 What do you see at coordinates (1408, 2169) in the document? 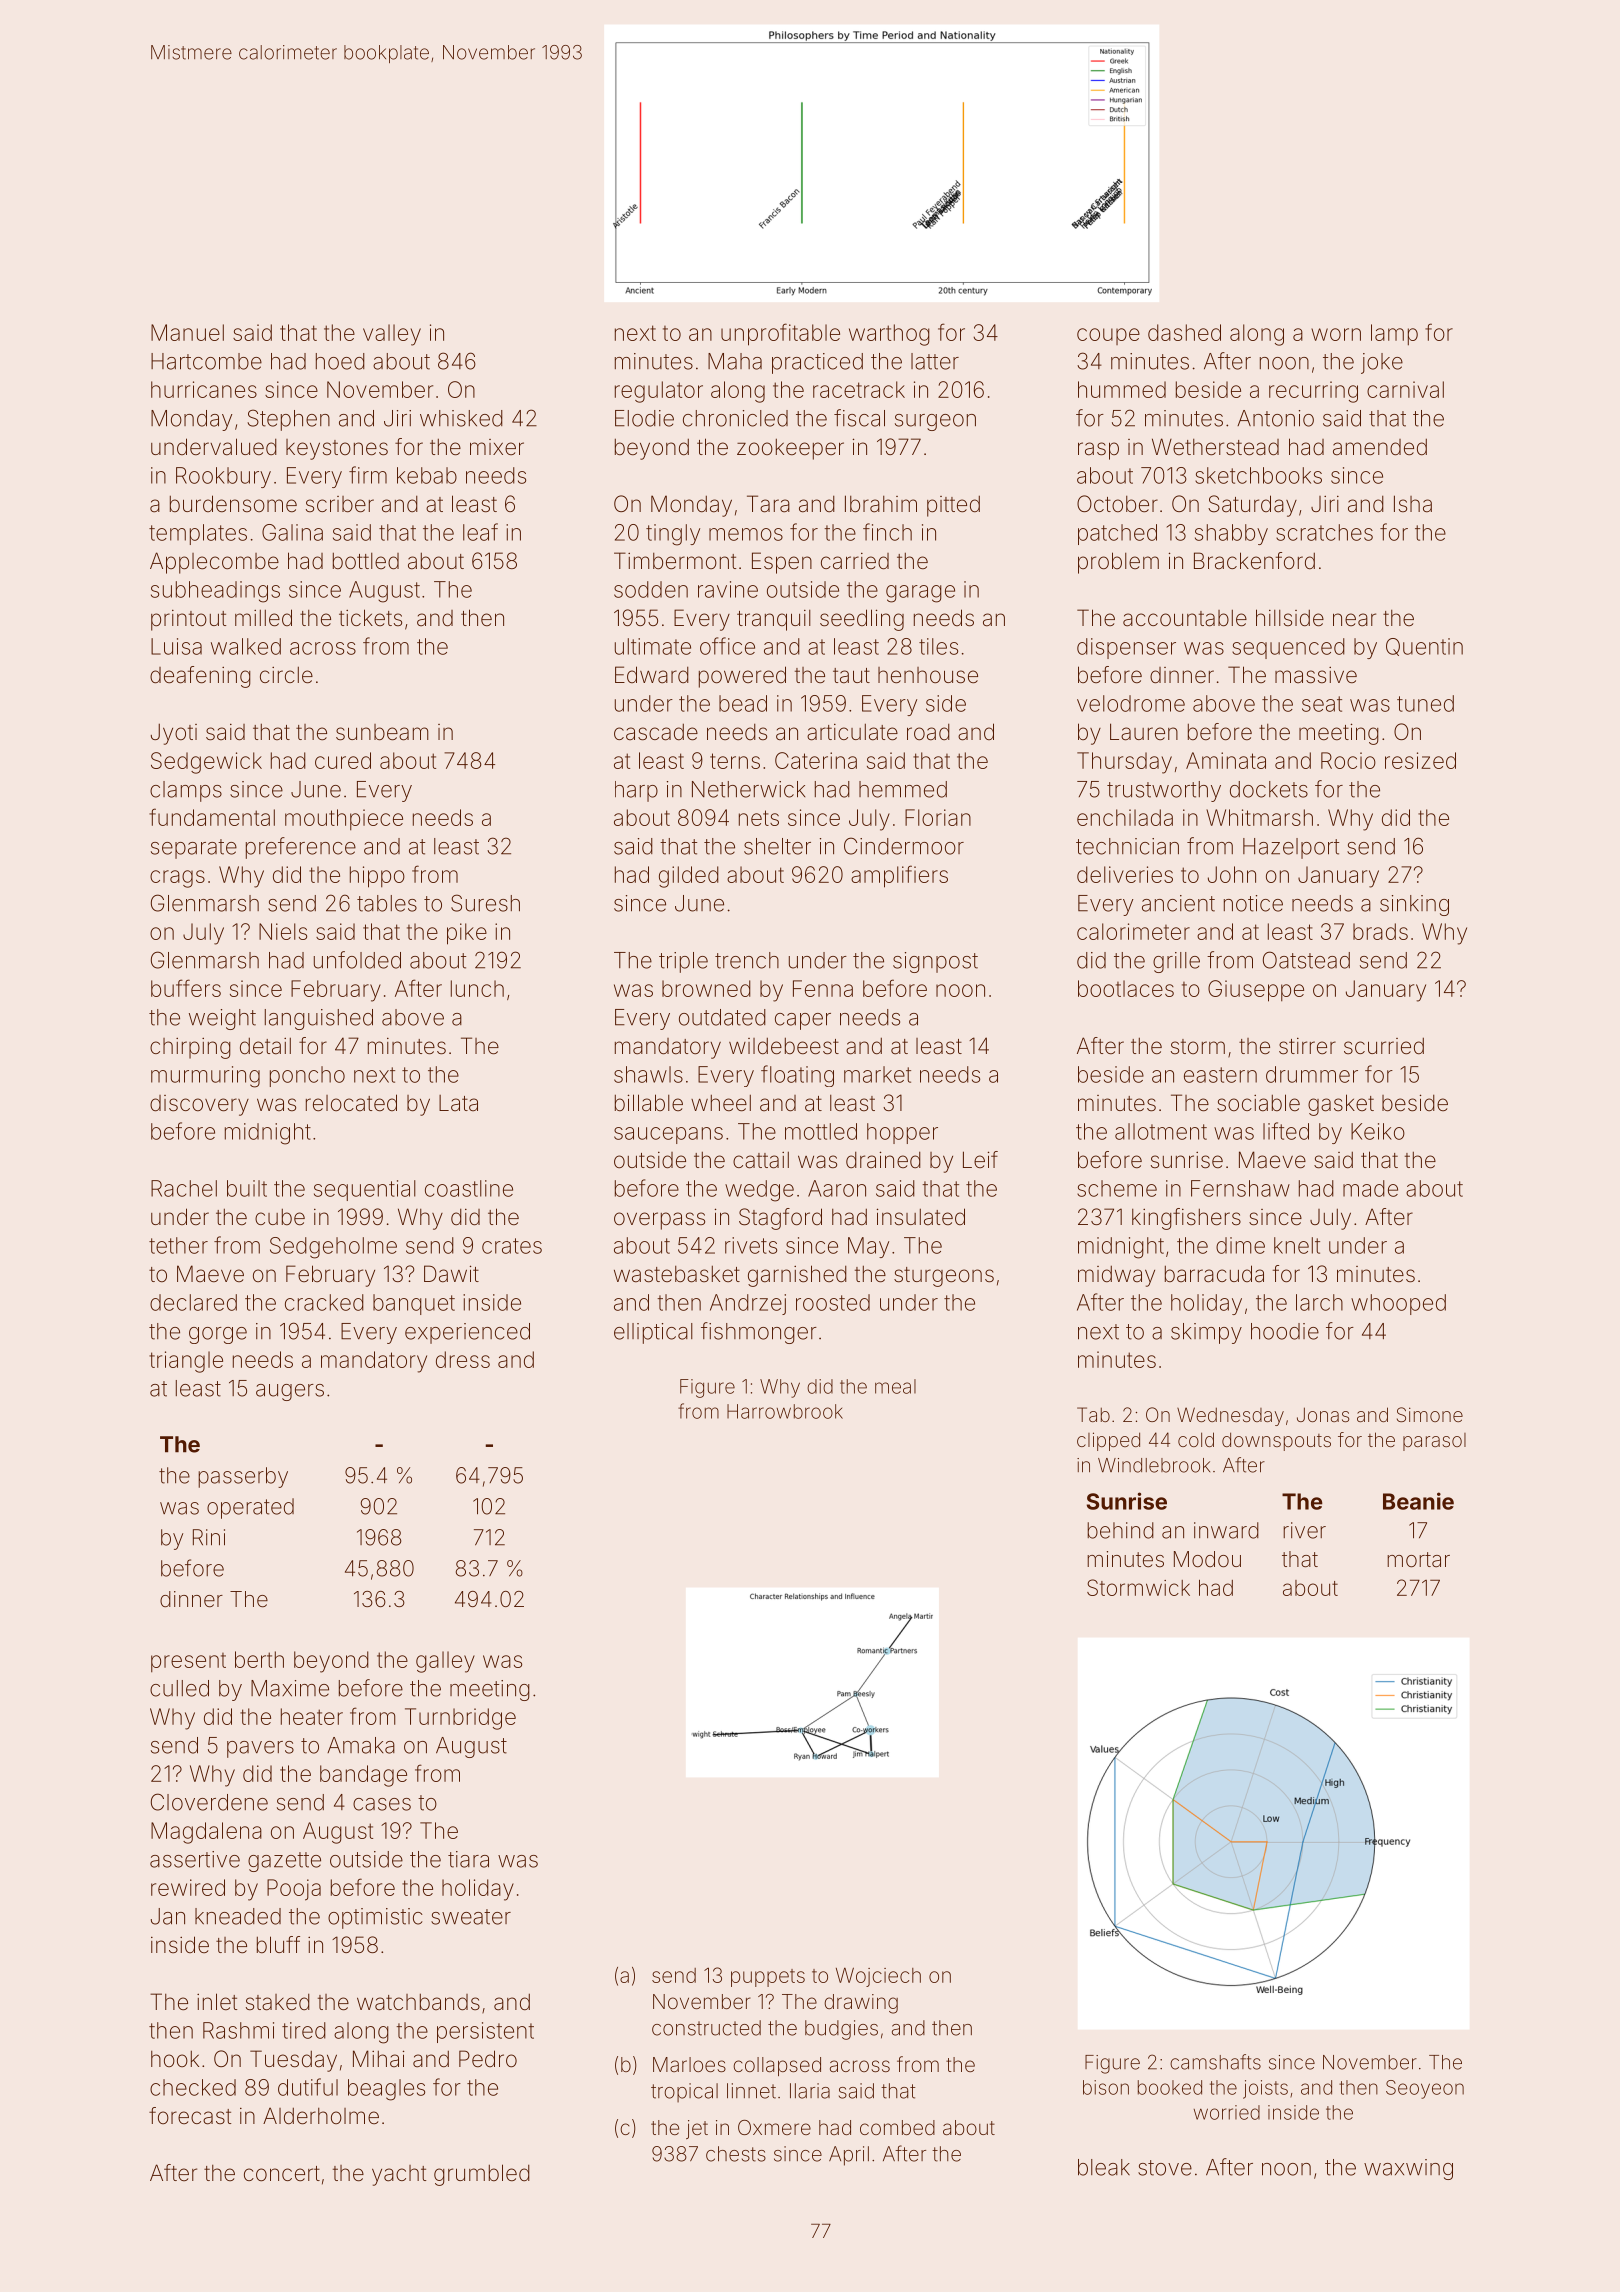
I see `waxwing` at bounding box center [1408, 2169].
